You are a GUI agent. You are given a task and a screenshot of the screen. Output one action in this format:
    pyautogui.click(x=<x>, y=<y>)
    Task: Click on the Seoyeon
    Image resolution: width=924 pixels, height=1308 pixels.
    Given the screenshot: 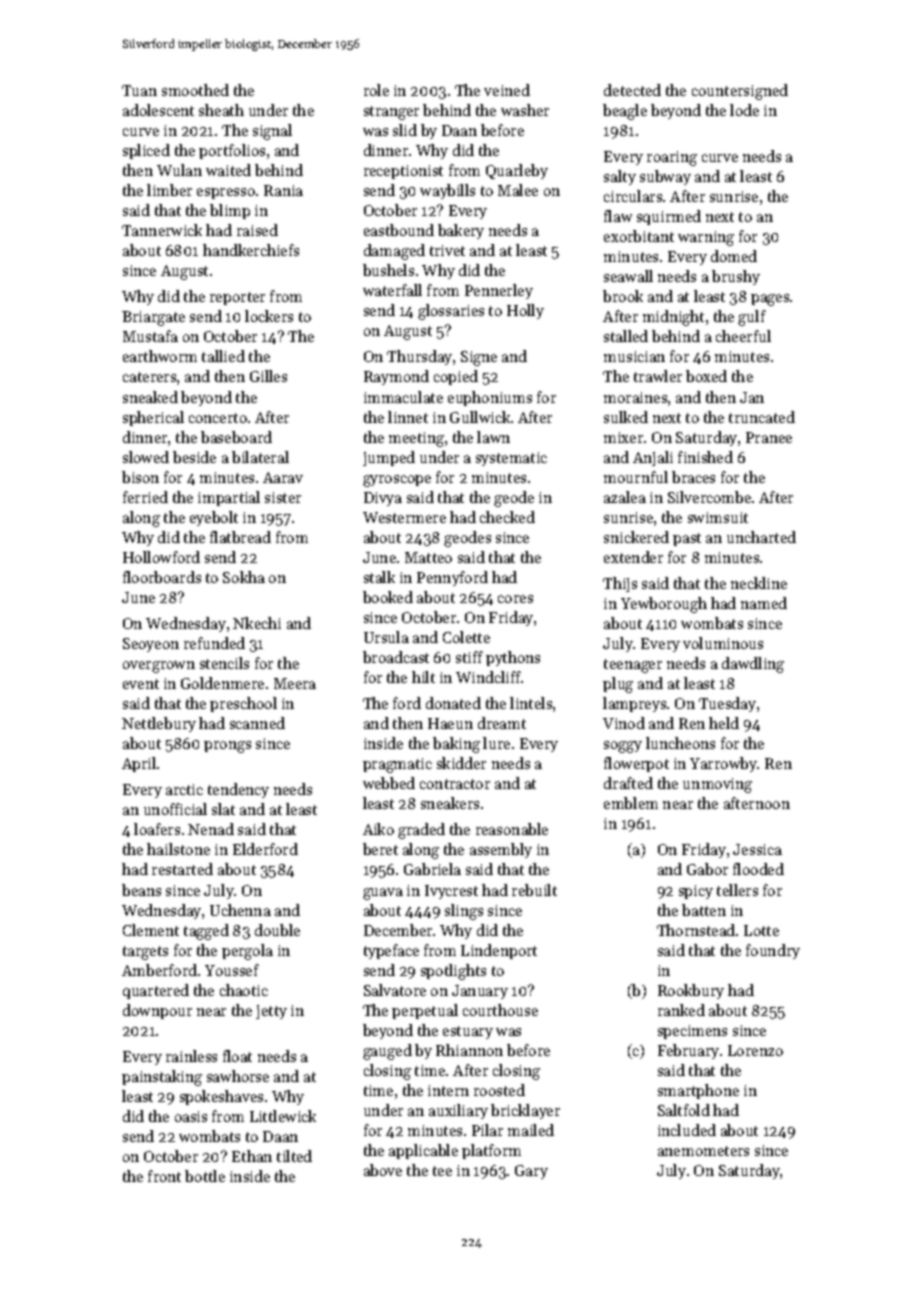 What is the action you would take?
    pyautogui.click(x=151, y=645)
